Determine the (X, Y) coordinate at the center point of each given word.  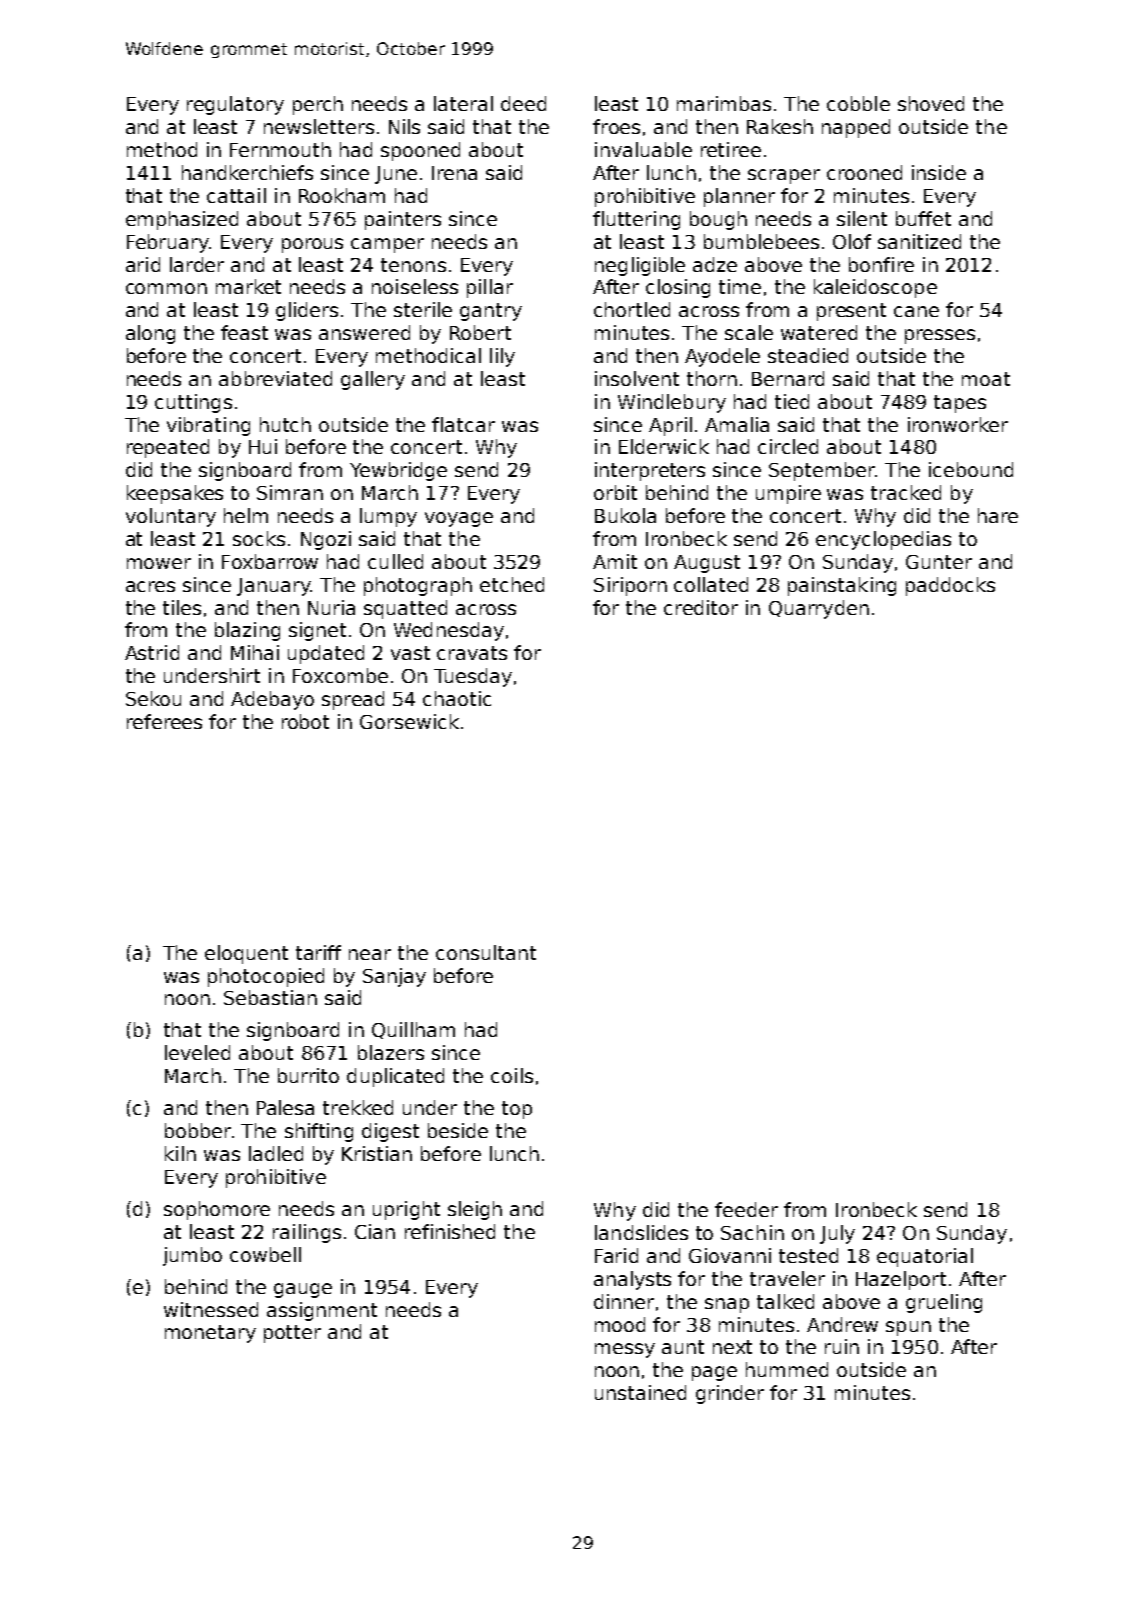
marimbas (724, 103)
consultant (486, 952)
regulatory (235, 105)
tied (792, 401)
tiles (182, 607)
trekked (358, 1107)
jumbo (192, 1256)
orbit (615, 492)
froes (616, 126)
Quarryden (819, 609)
